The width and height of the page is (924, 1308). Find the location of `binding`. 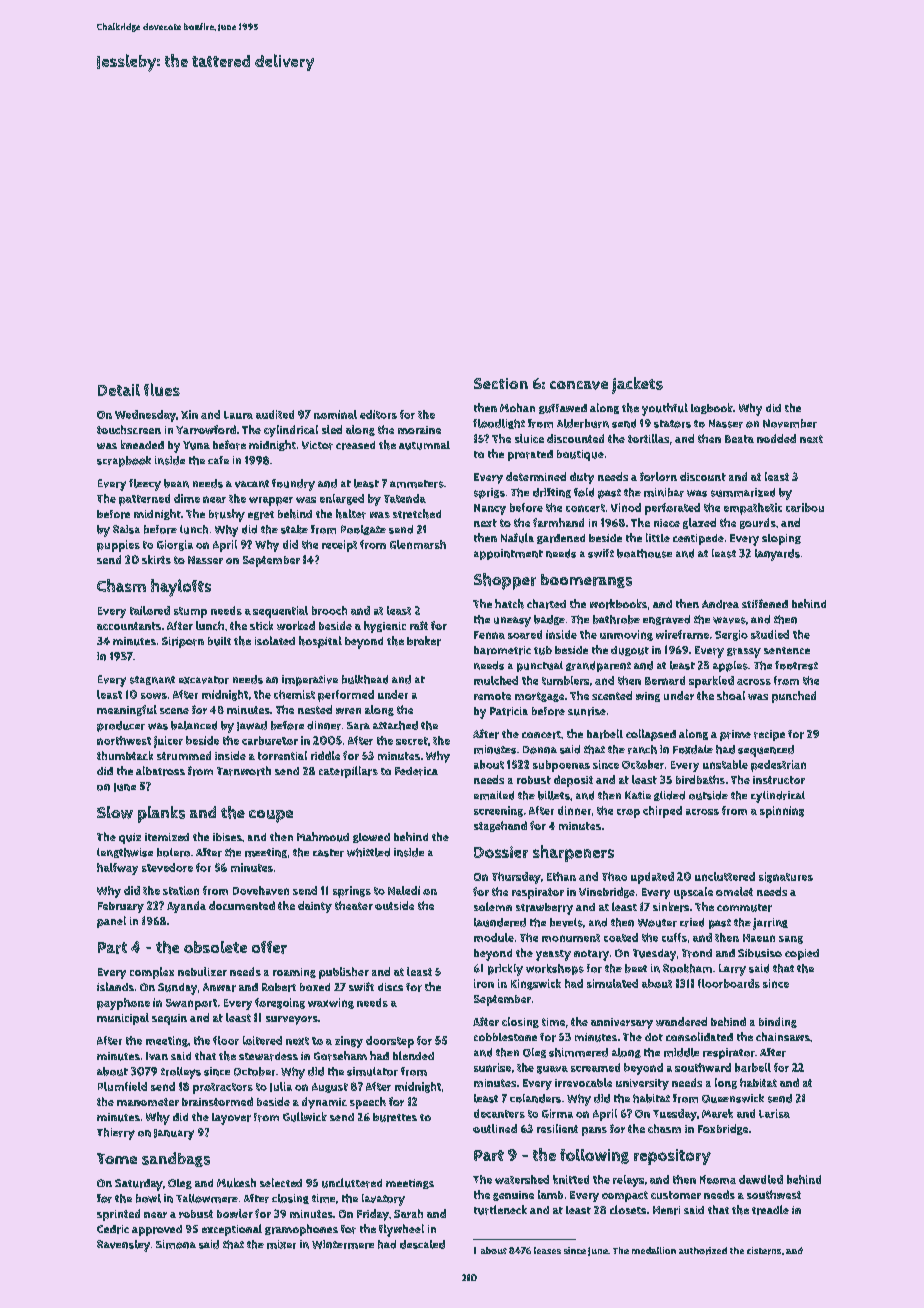

binding is located at coordinates (778, 1022).
